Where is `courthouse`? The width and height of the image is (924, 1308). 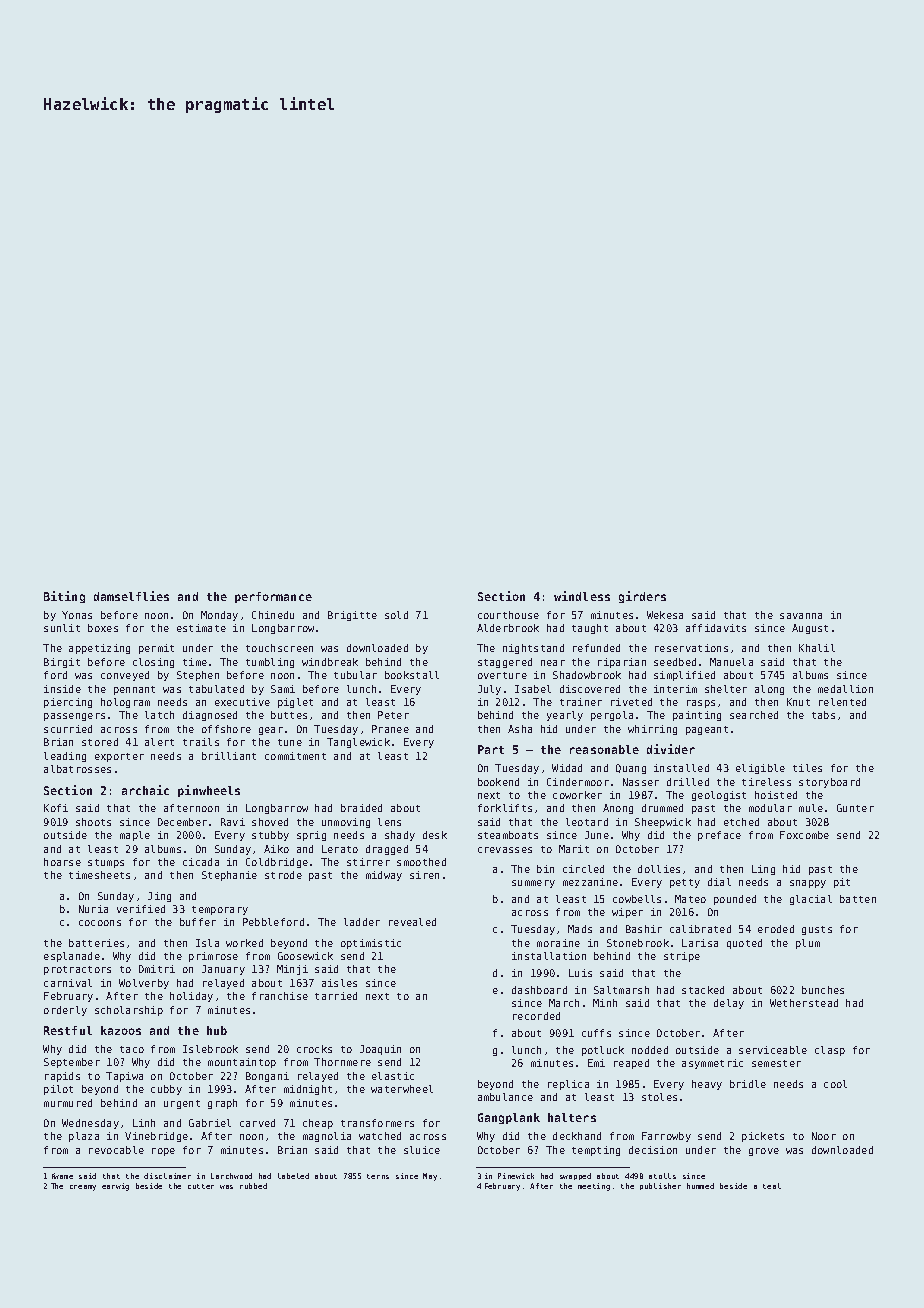 courthouse is located at coordinates (508, 615).
